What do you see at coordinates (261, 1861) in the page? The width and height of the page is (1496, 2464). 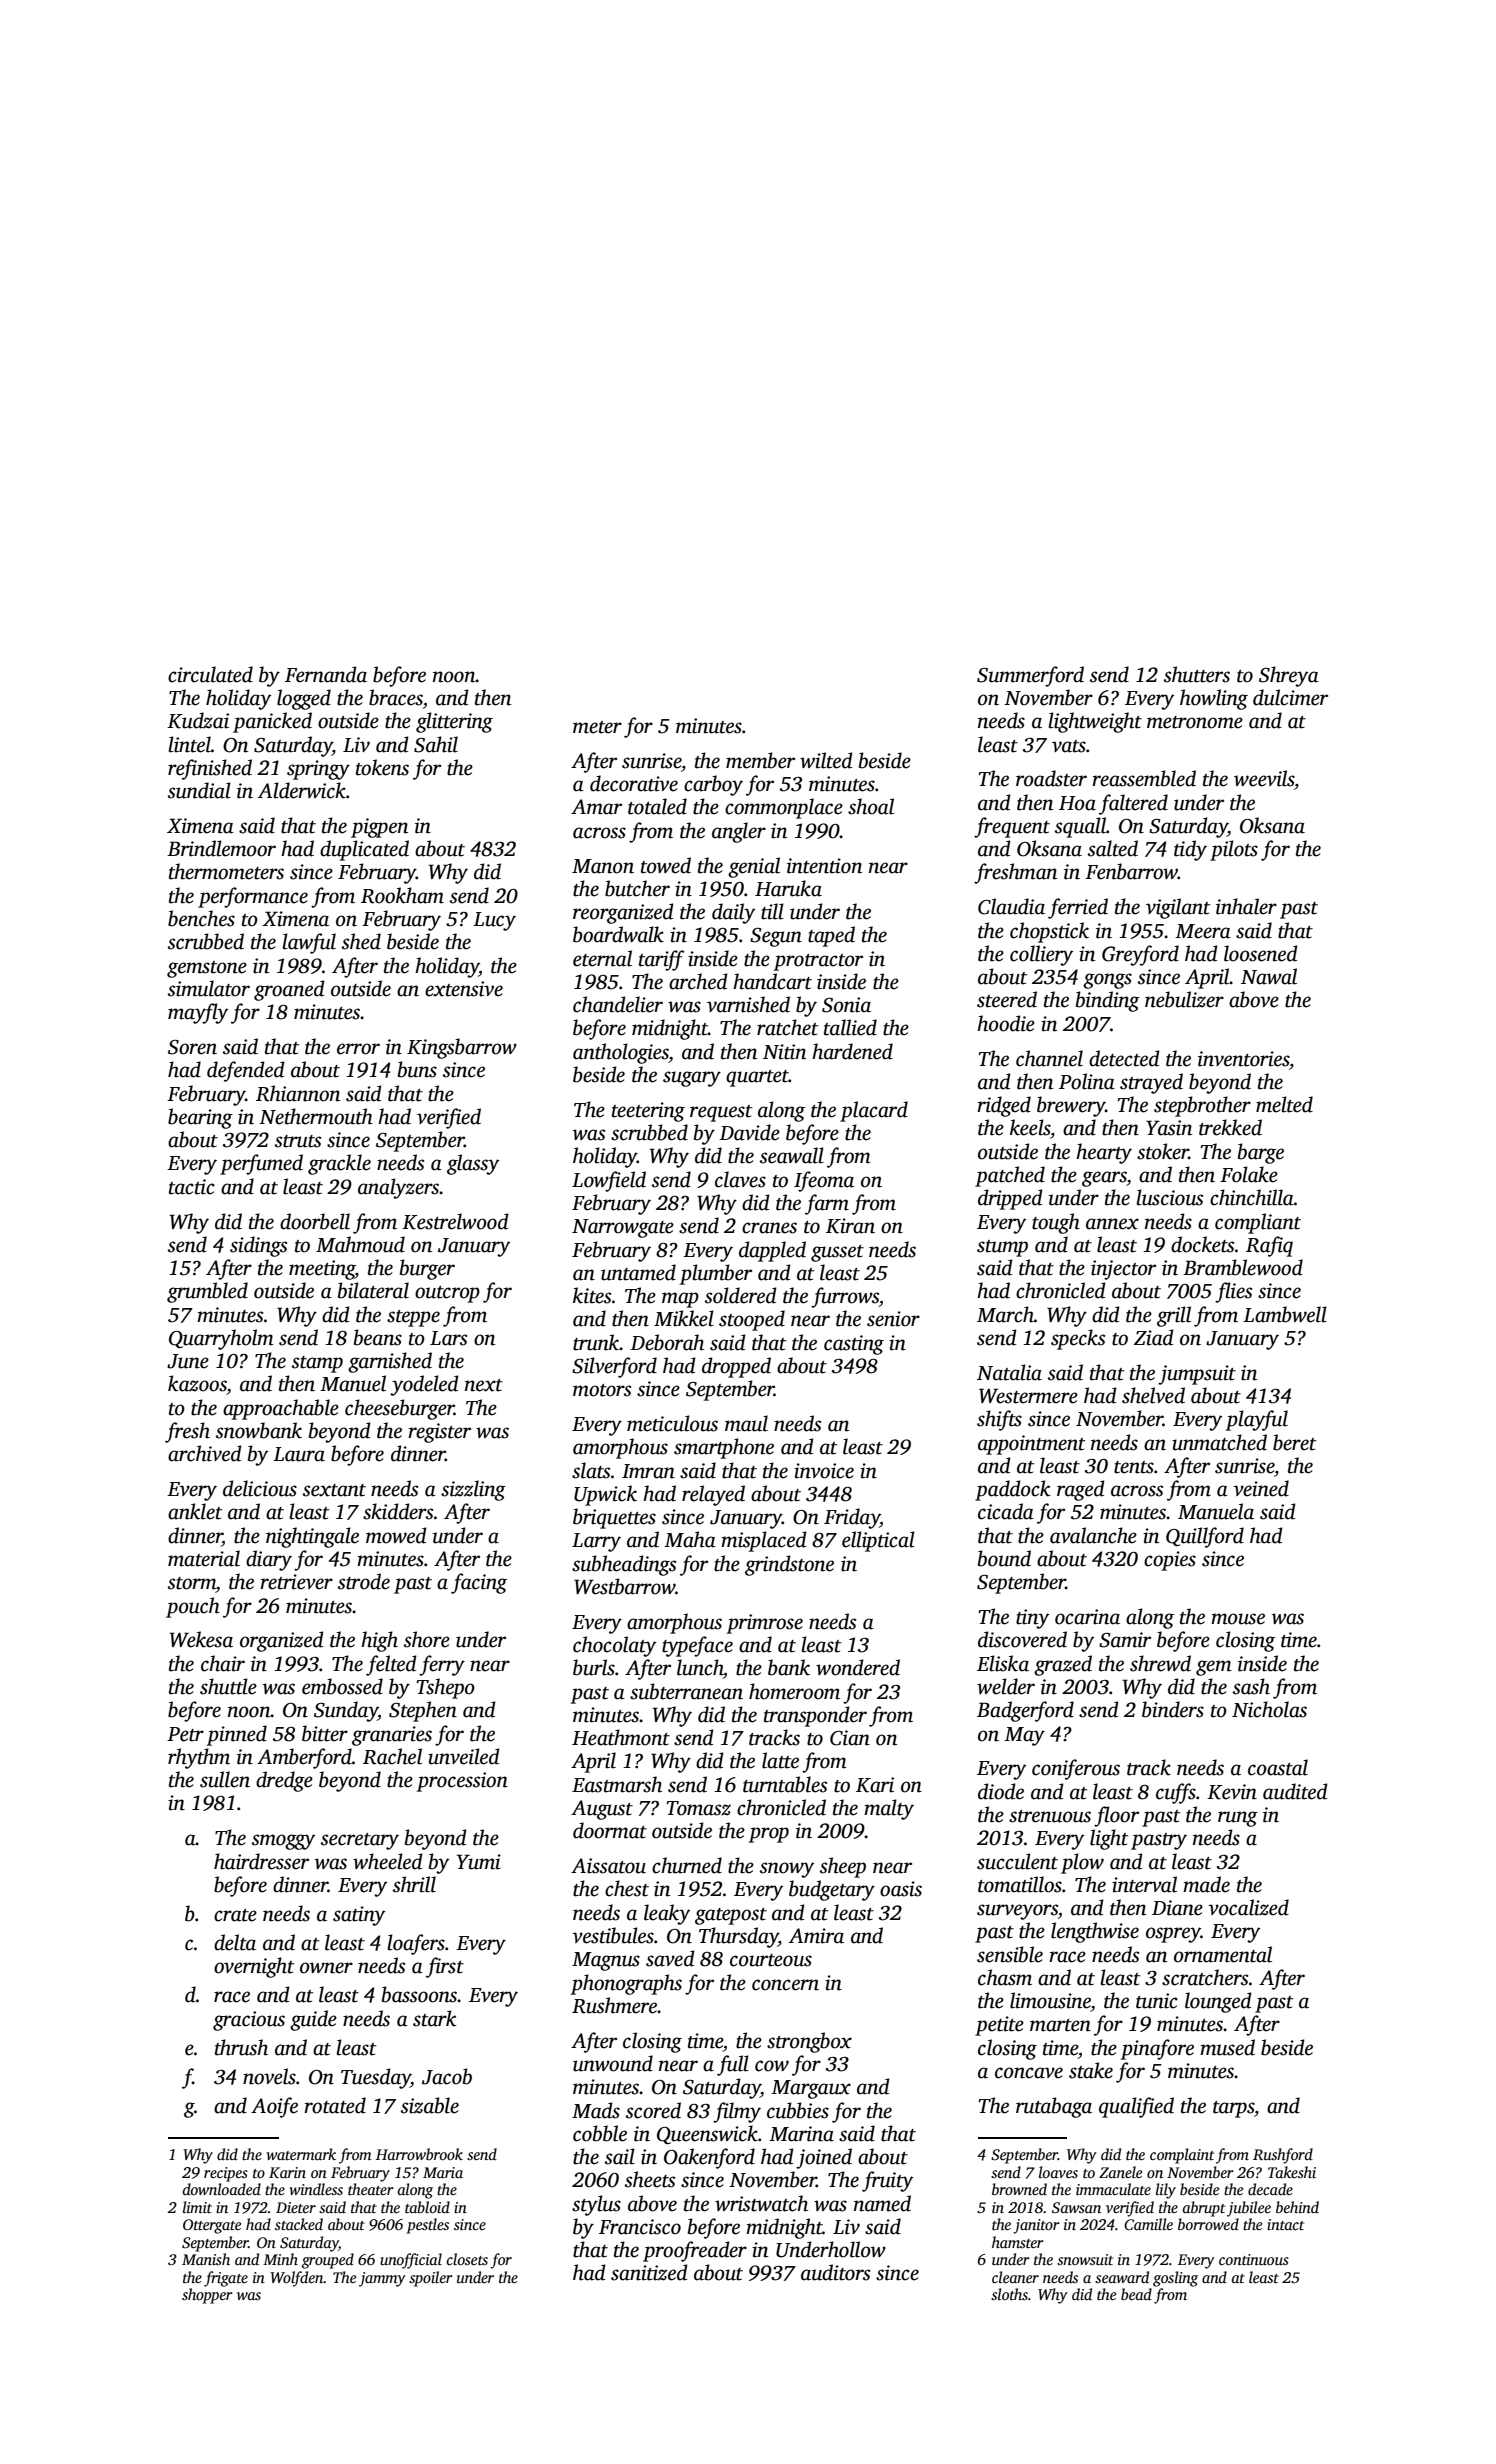 I see `hairdresser` at bounding box center [261, 1861].
